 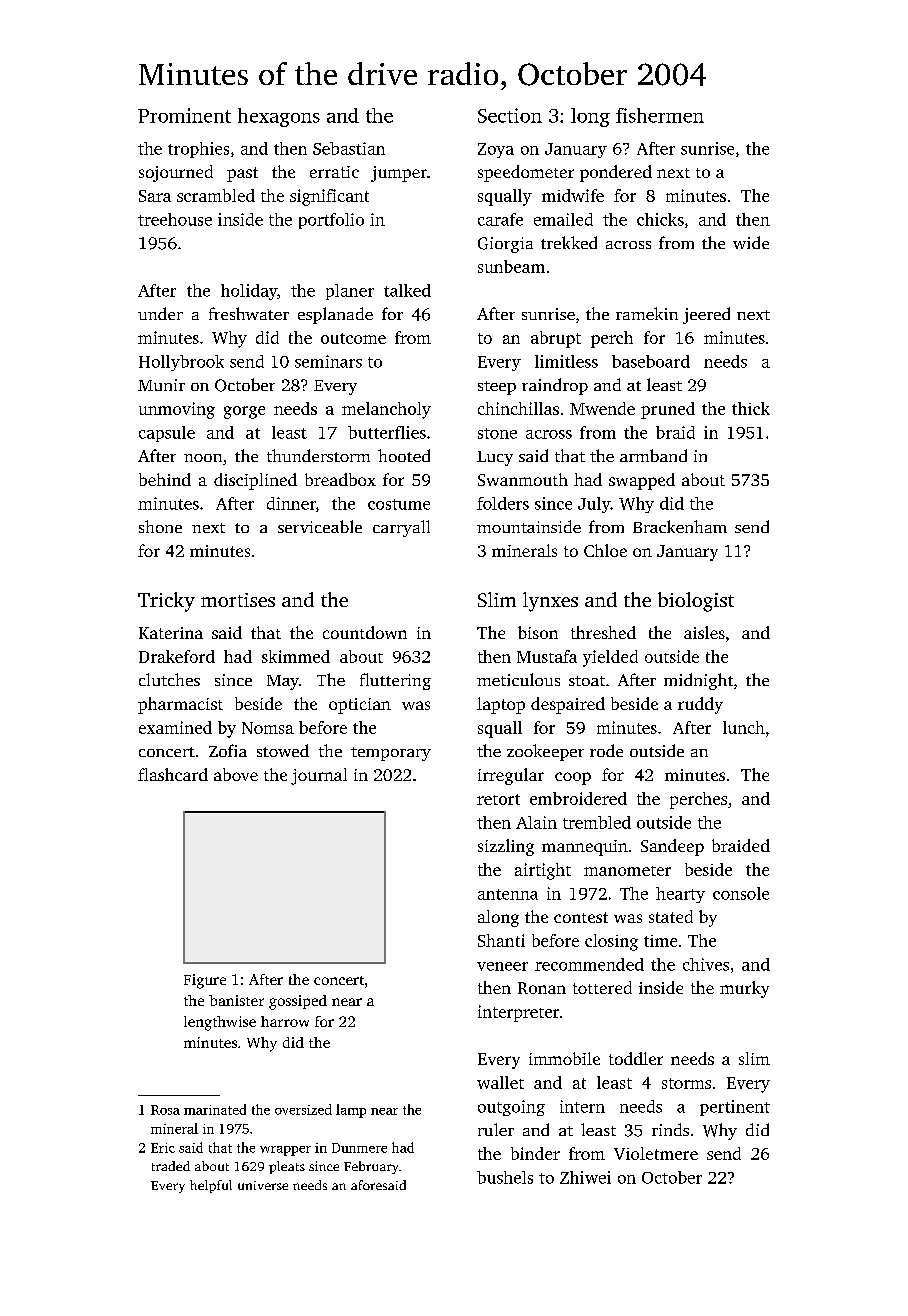 I want to click on clutches, so click(x=169, y=679).
